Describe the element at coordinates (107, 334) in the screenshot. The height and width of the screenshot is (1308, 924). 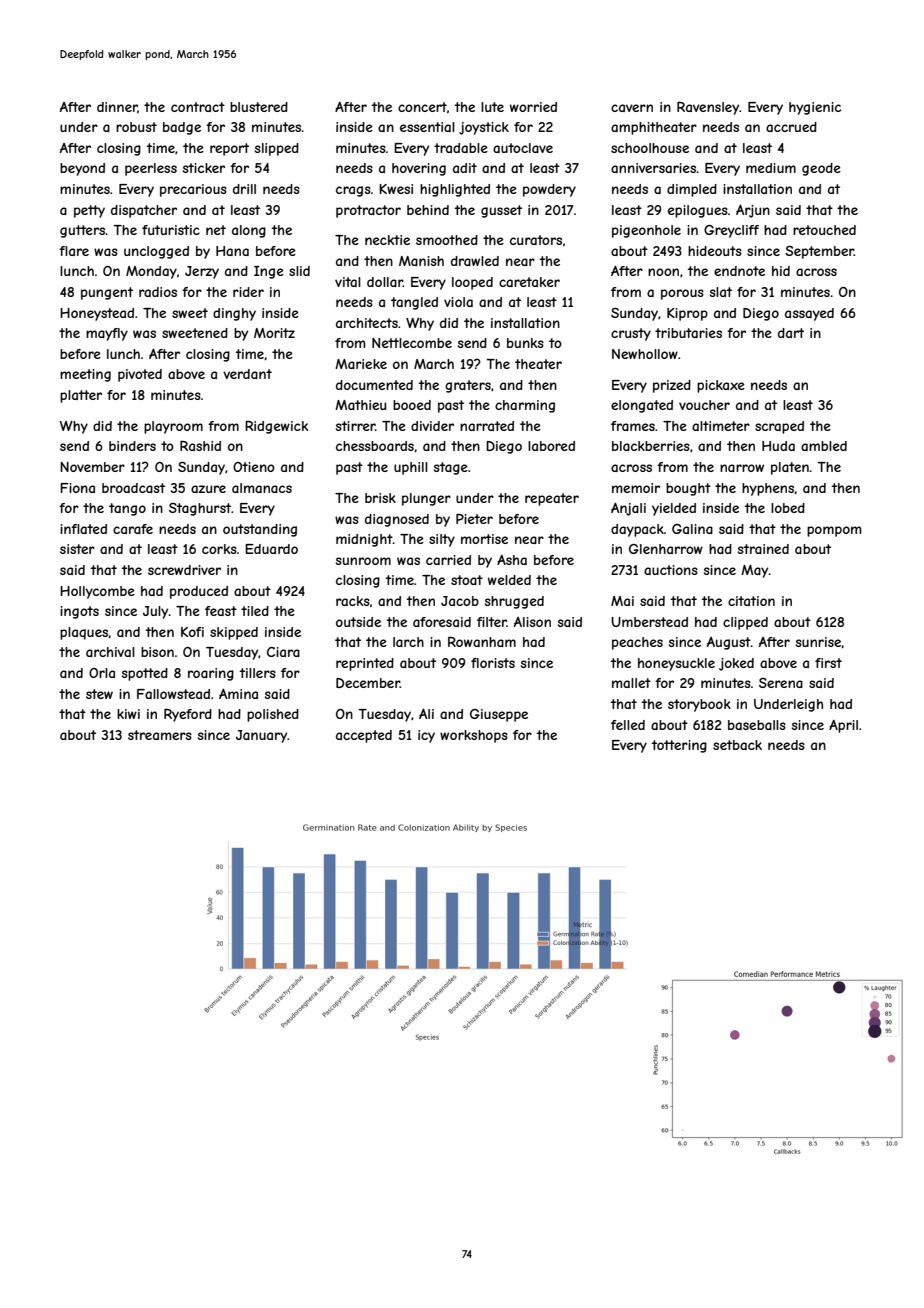
I see `mayfly` at that location.
